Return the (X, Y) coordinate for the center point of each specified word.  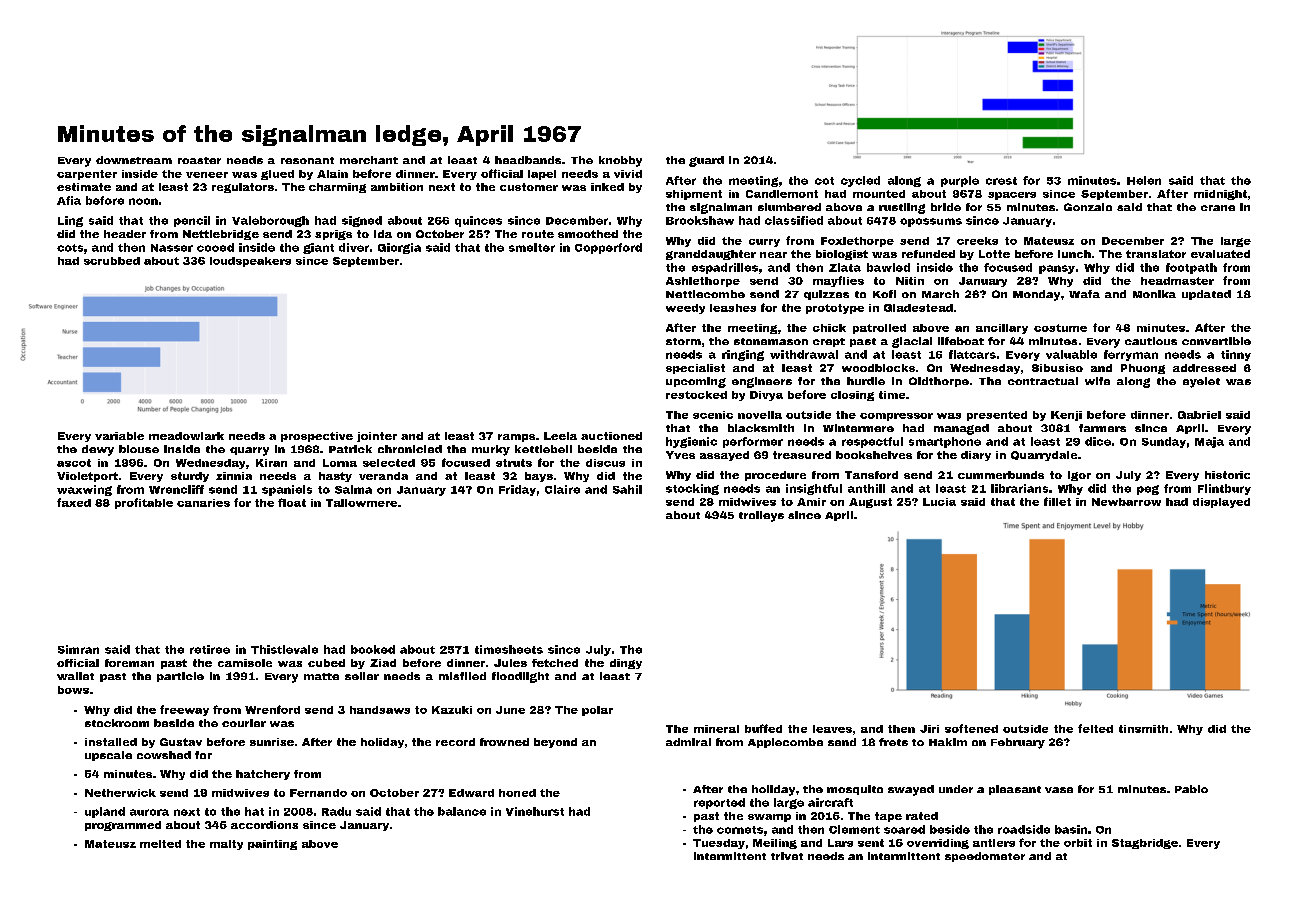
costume (1060, 328)
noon (143, 201)
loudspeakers (250, 262)
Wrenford (272, 709)
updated (1206, 295)
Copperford (608, 248)
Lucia (939, 502)
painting (272, 845)
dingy (626, 664)
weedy (685, 309)
